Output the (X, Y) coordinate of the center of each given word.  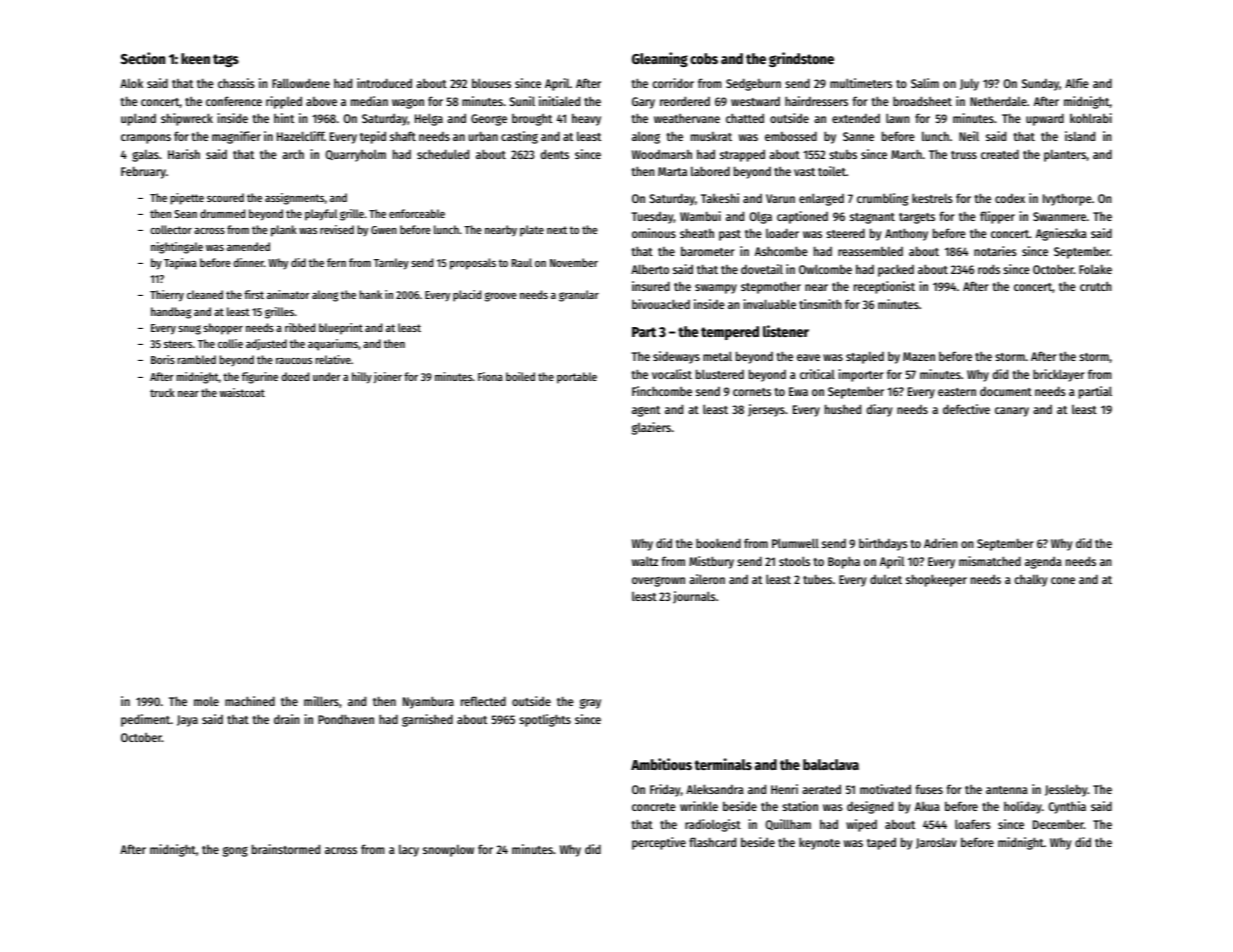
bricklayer (1059, 375)
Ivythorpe (1067, 199)
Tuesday (652, 218)
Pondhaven (346, 719)
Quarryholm (356, 155)
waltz (645, 561)
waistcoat (242, 392)
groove (501, 297)
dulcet (886, 579)
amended (248, 246)
